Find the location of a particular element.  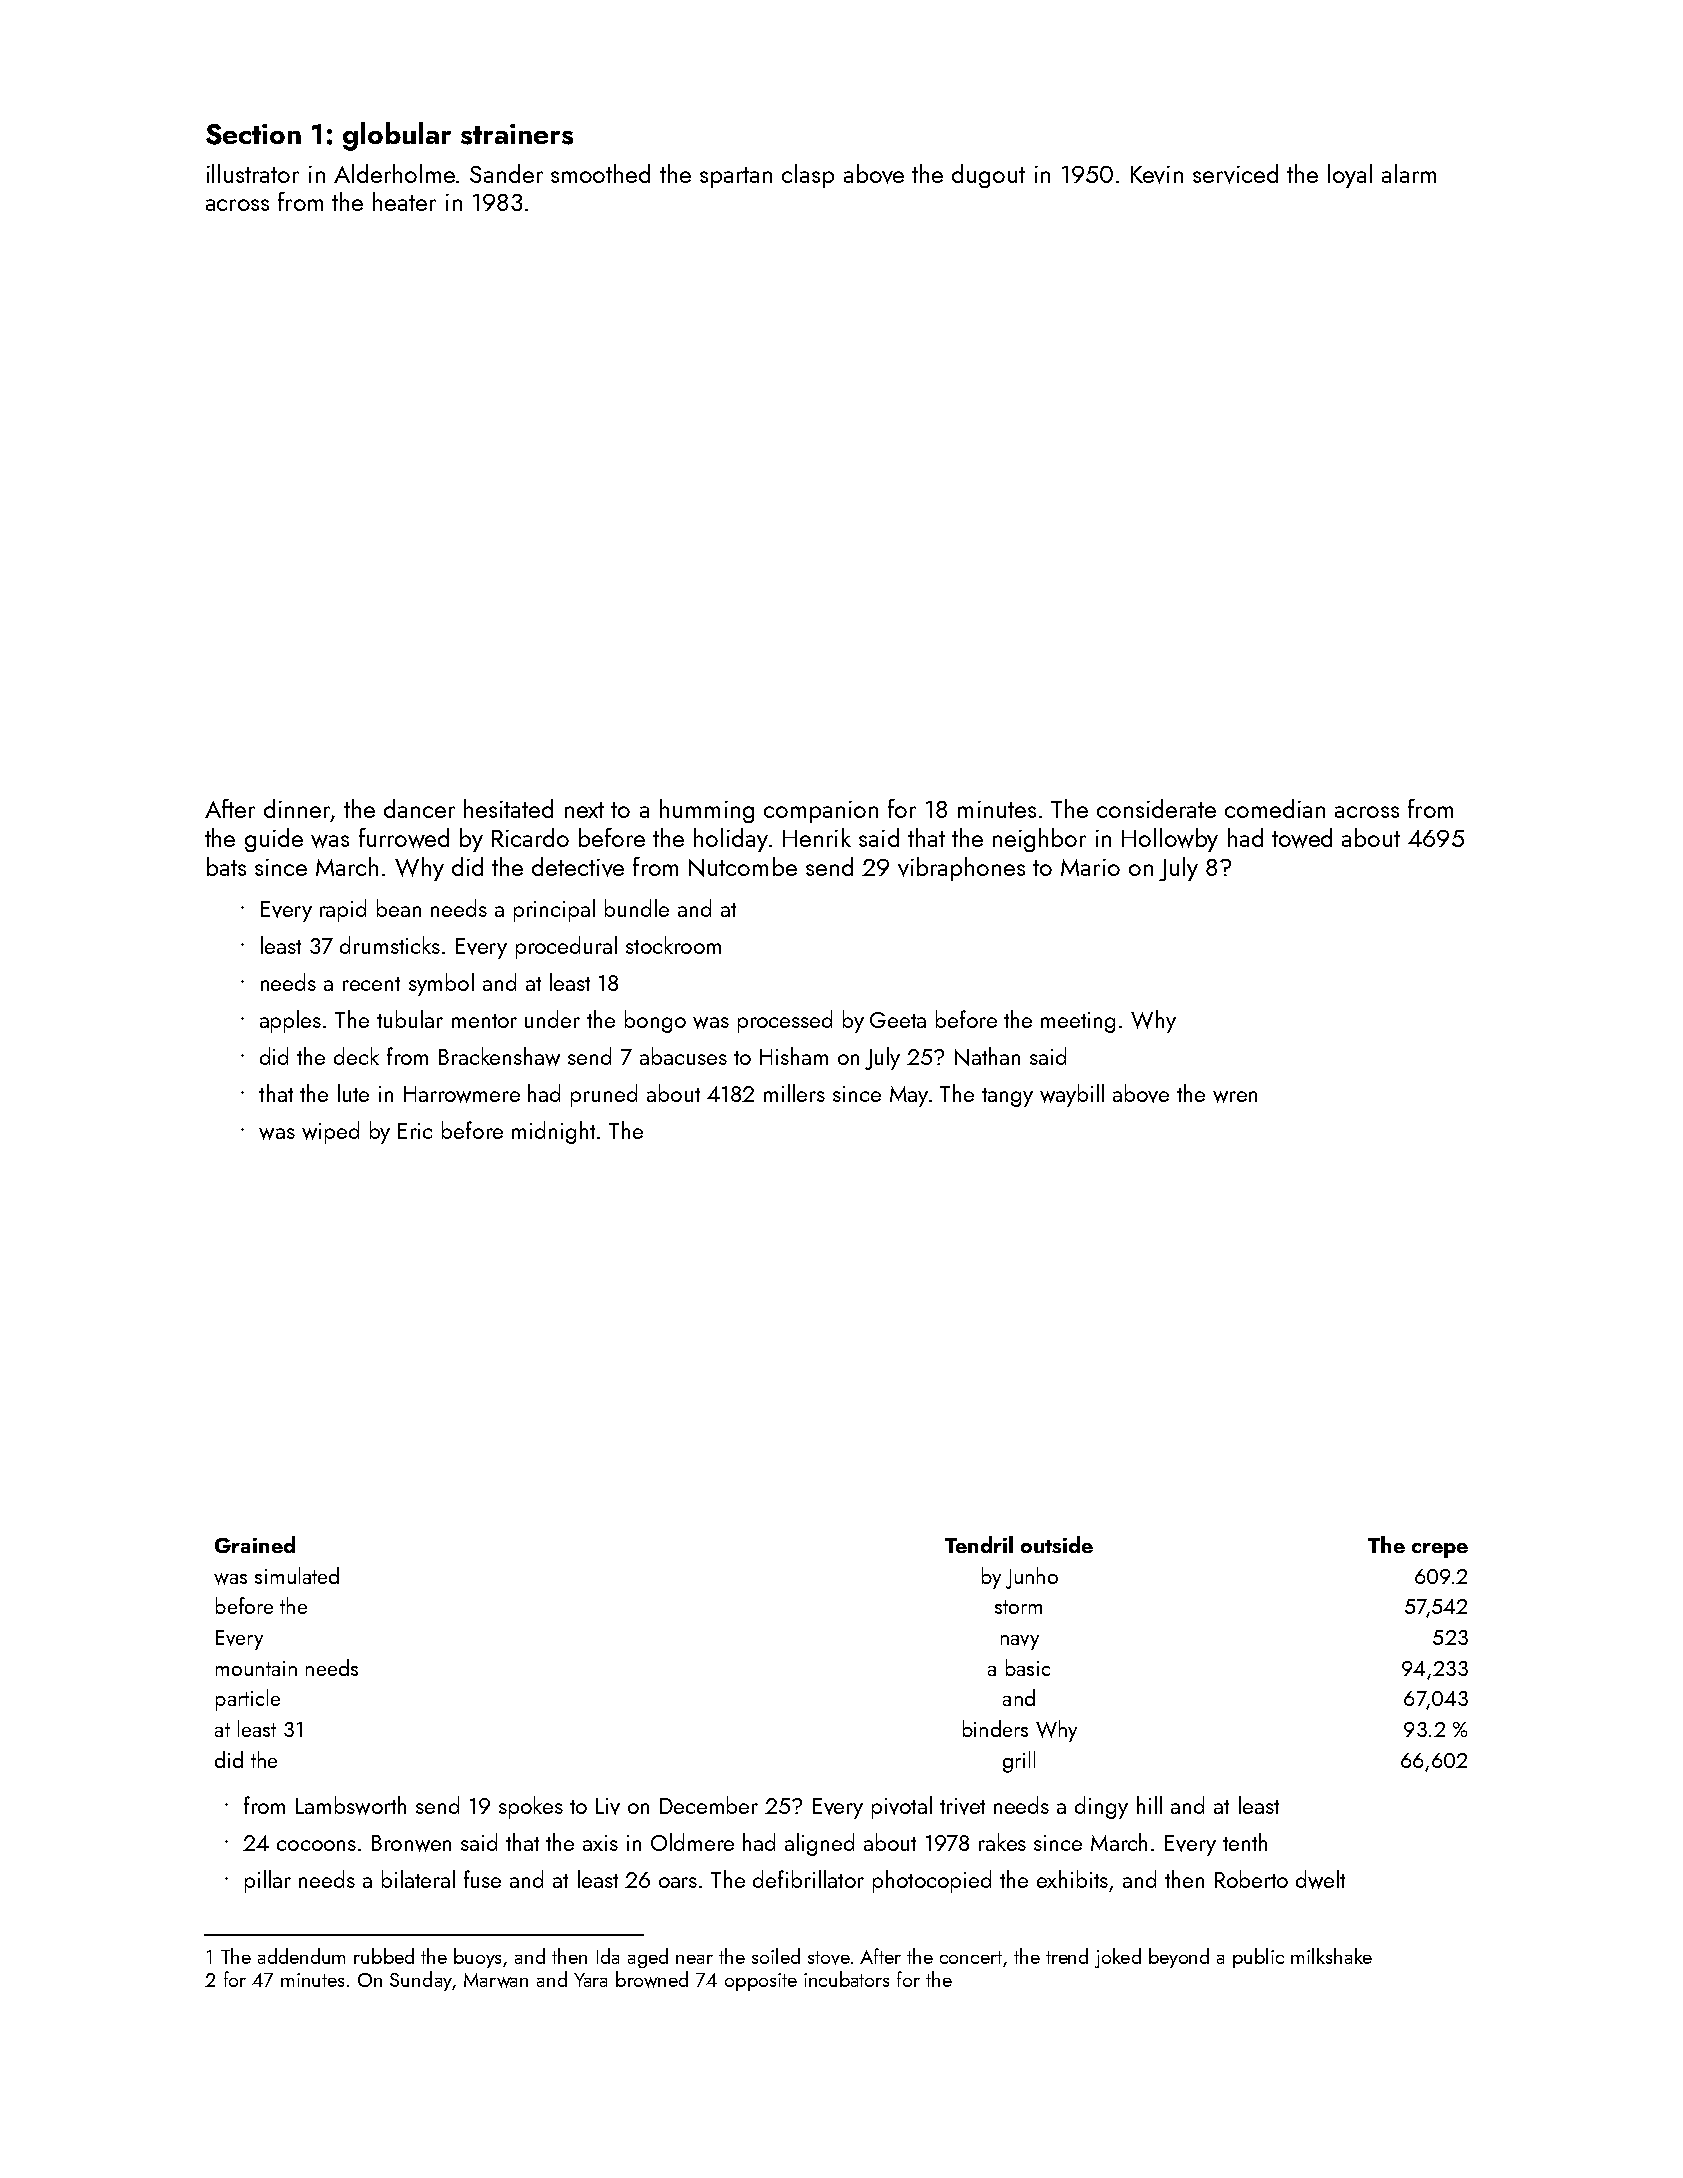

cocoons is located at coordinates (316, 1845).
